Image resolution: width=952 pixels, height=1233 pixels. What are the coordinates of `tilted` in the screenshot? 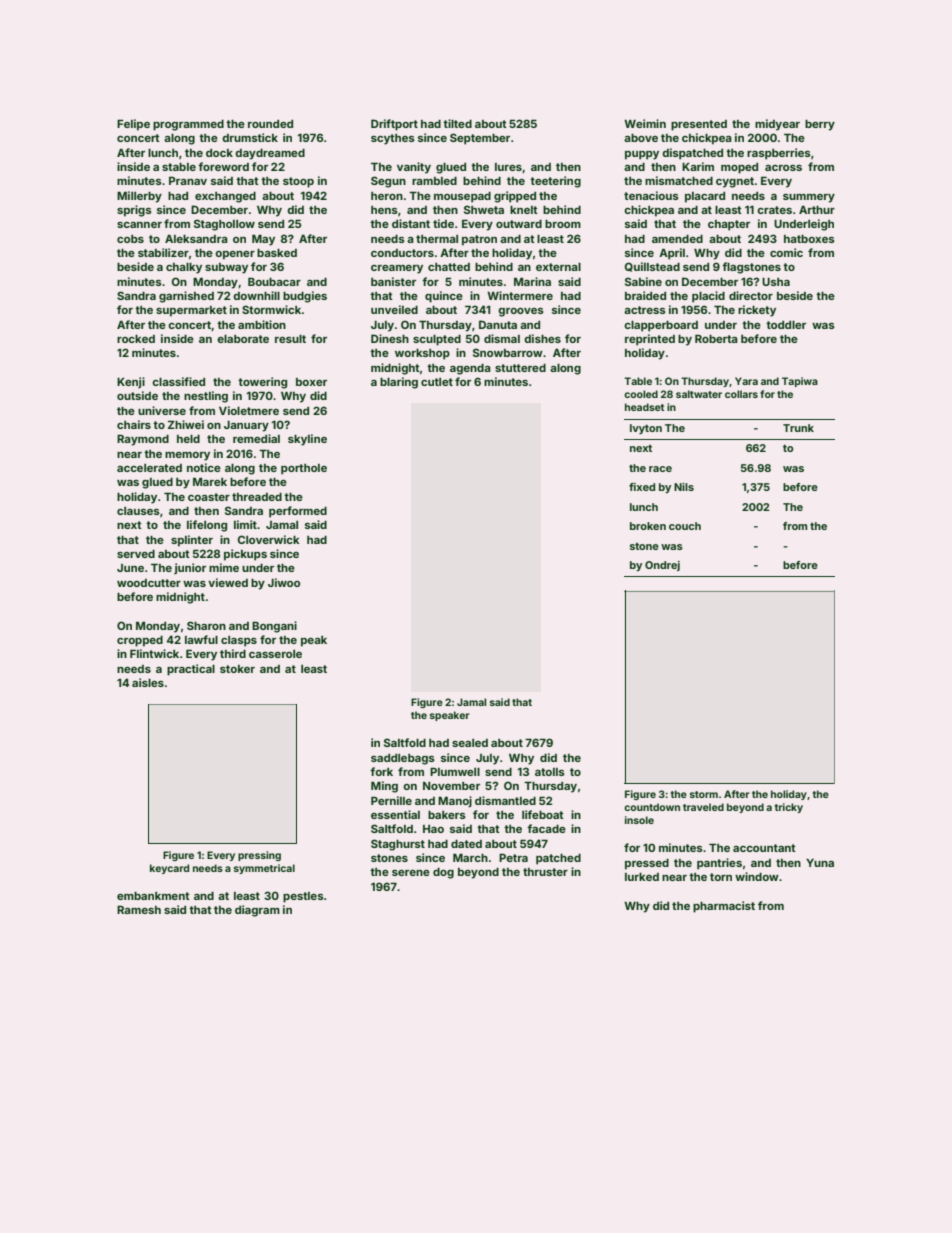 It's located at (457, 123).
